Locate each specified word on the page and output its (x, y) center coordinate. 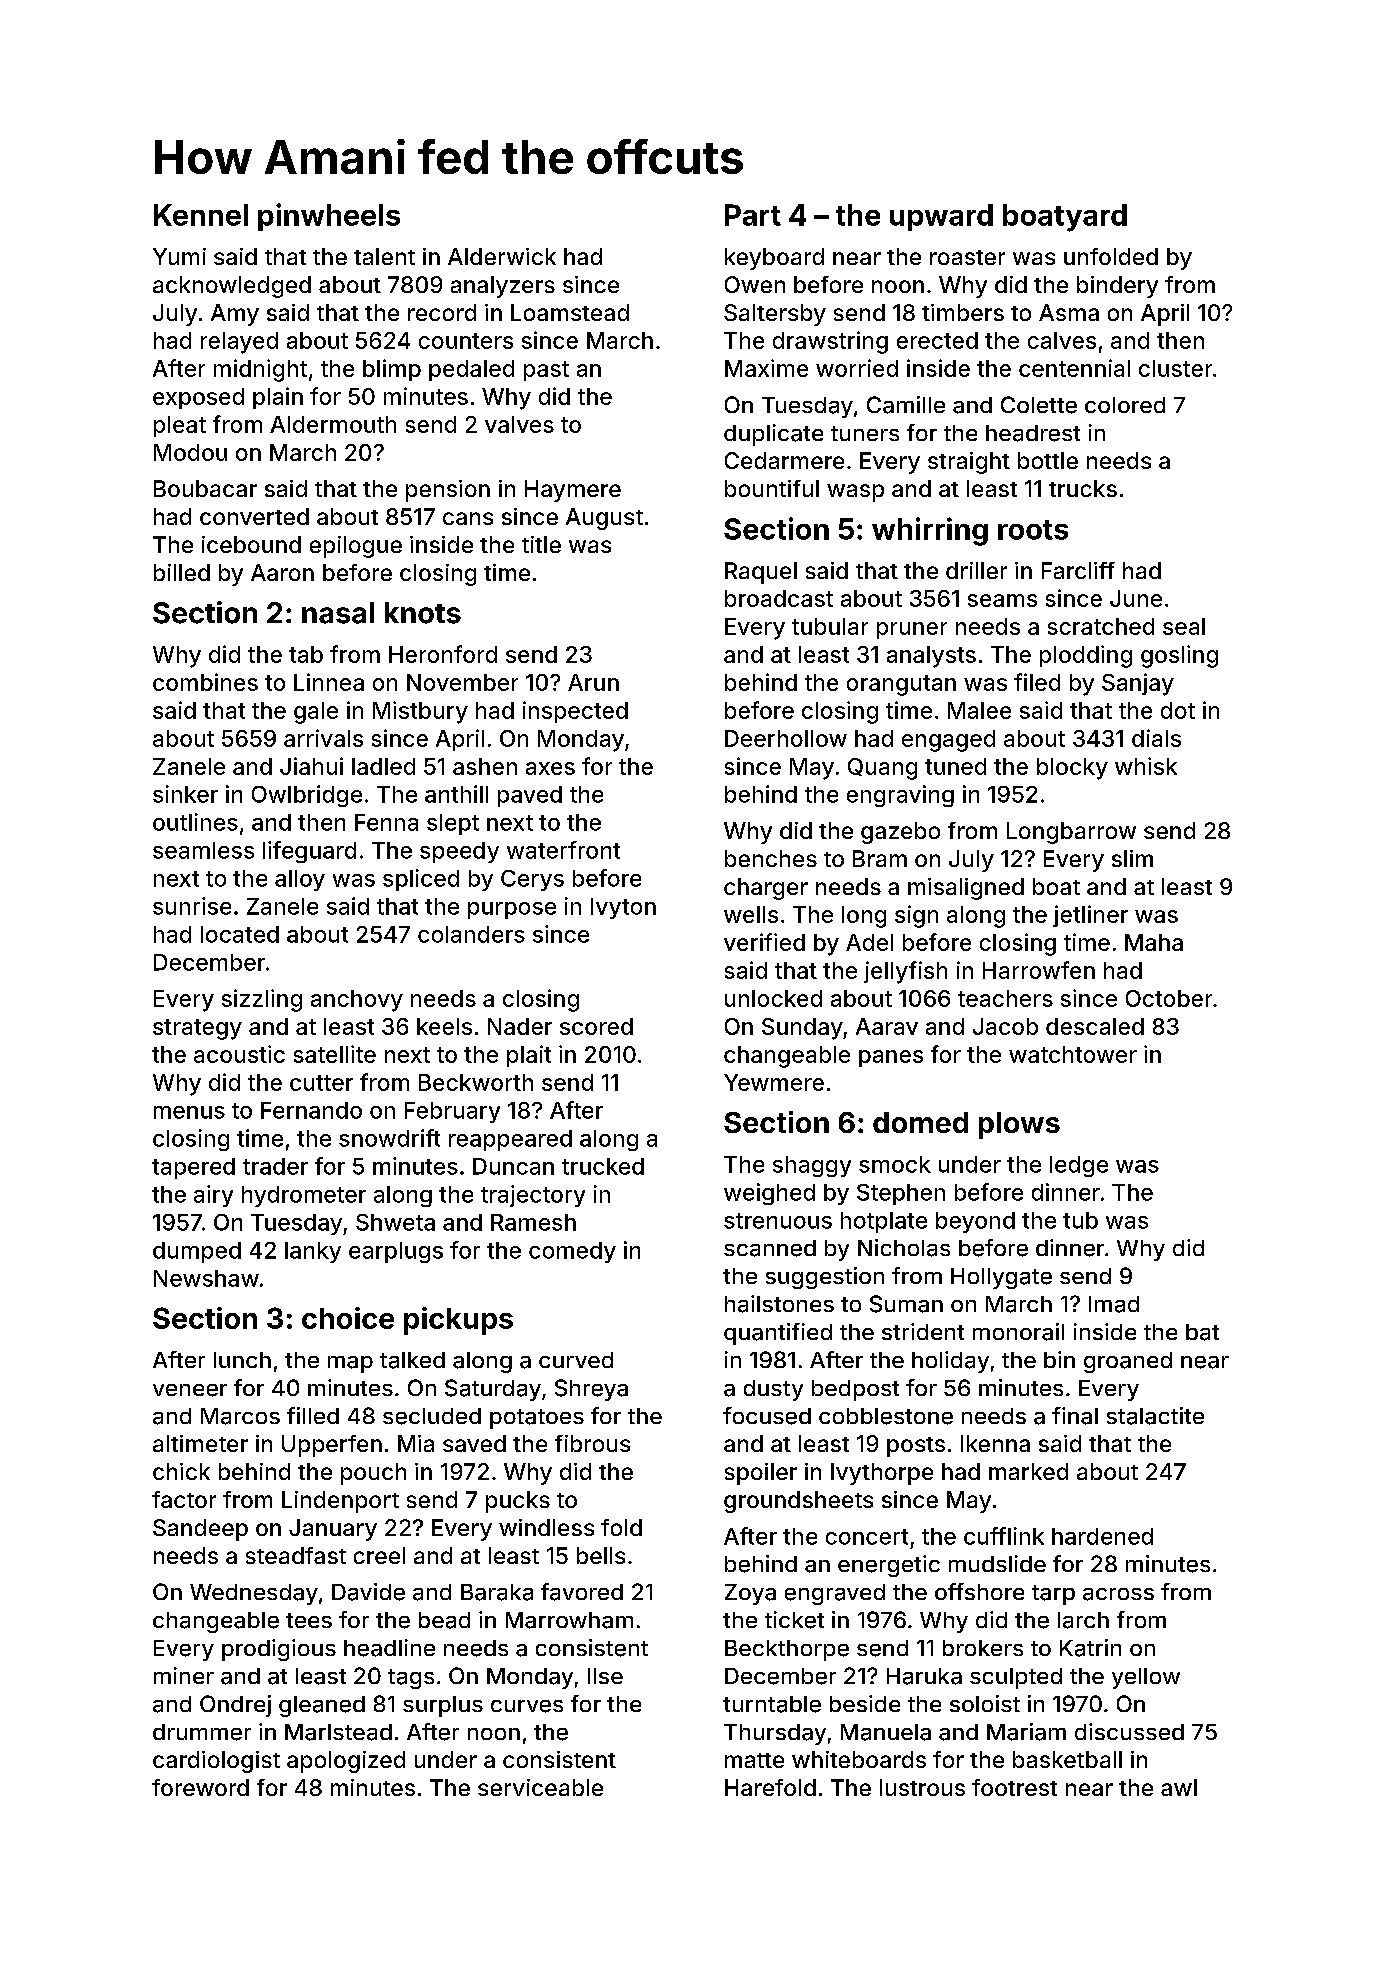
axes (550, 768)
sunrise (192, 906)
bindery (1117, 287)
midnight (260, 370)
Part (753, 215)
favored (582, 1592)
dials (1156, 738)
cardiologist (216, 1762)
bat (1202, 1332)
